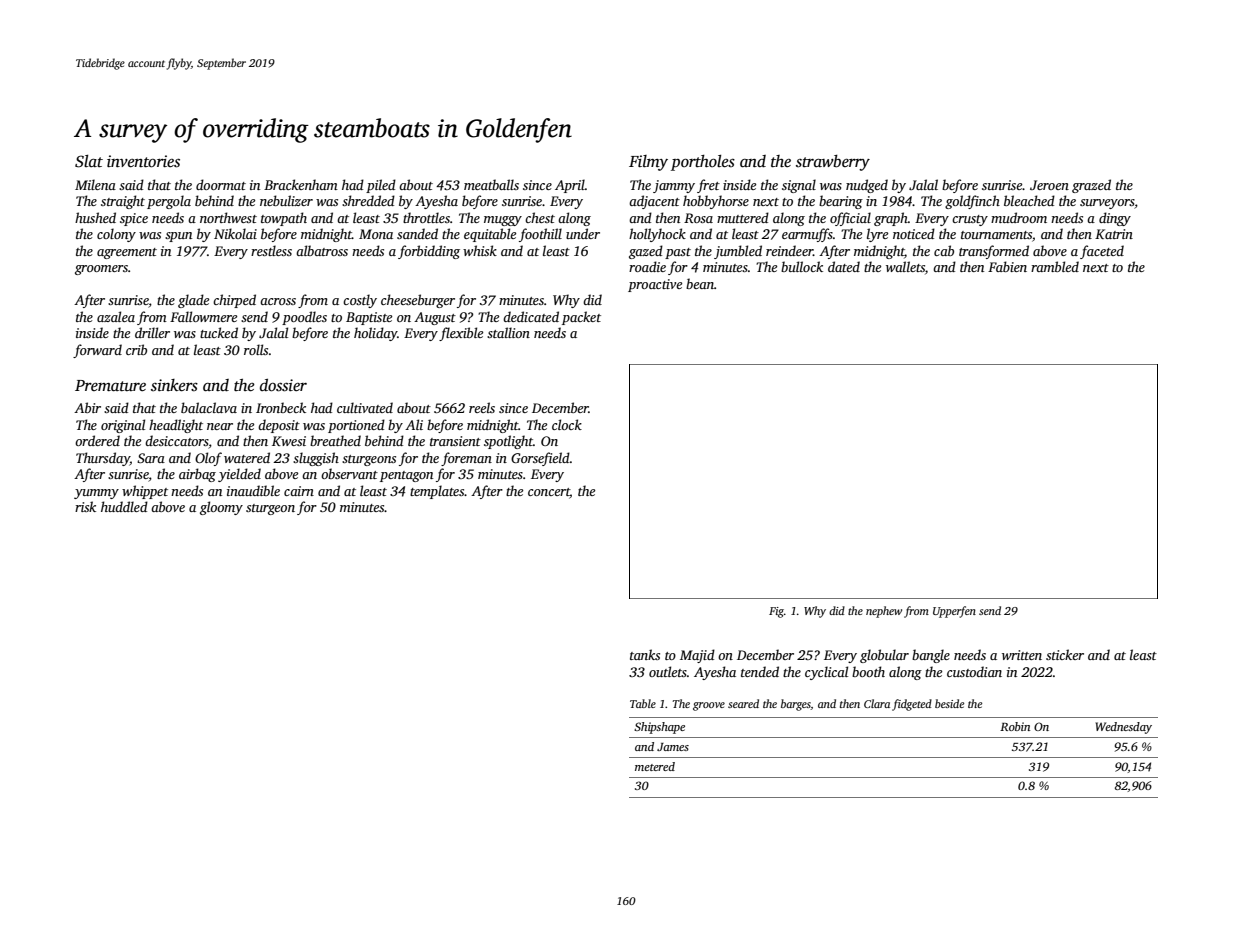 This screenshot has height=952, width=1233. What do you see at coordinates (335, 440) in the screenshot?
I see `breathed` at bounding box center [335, 440].
